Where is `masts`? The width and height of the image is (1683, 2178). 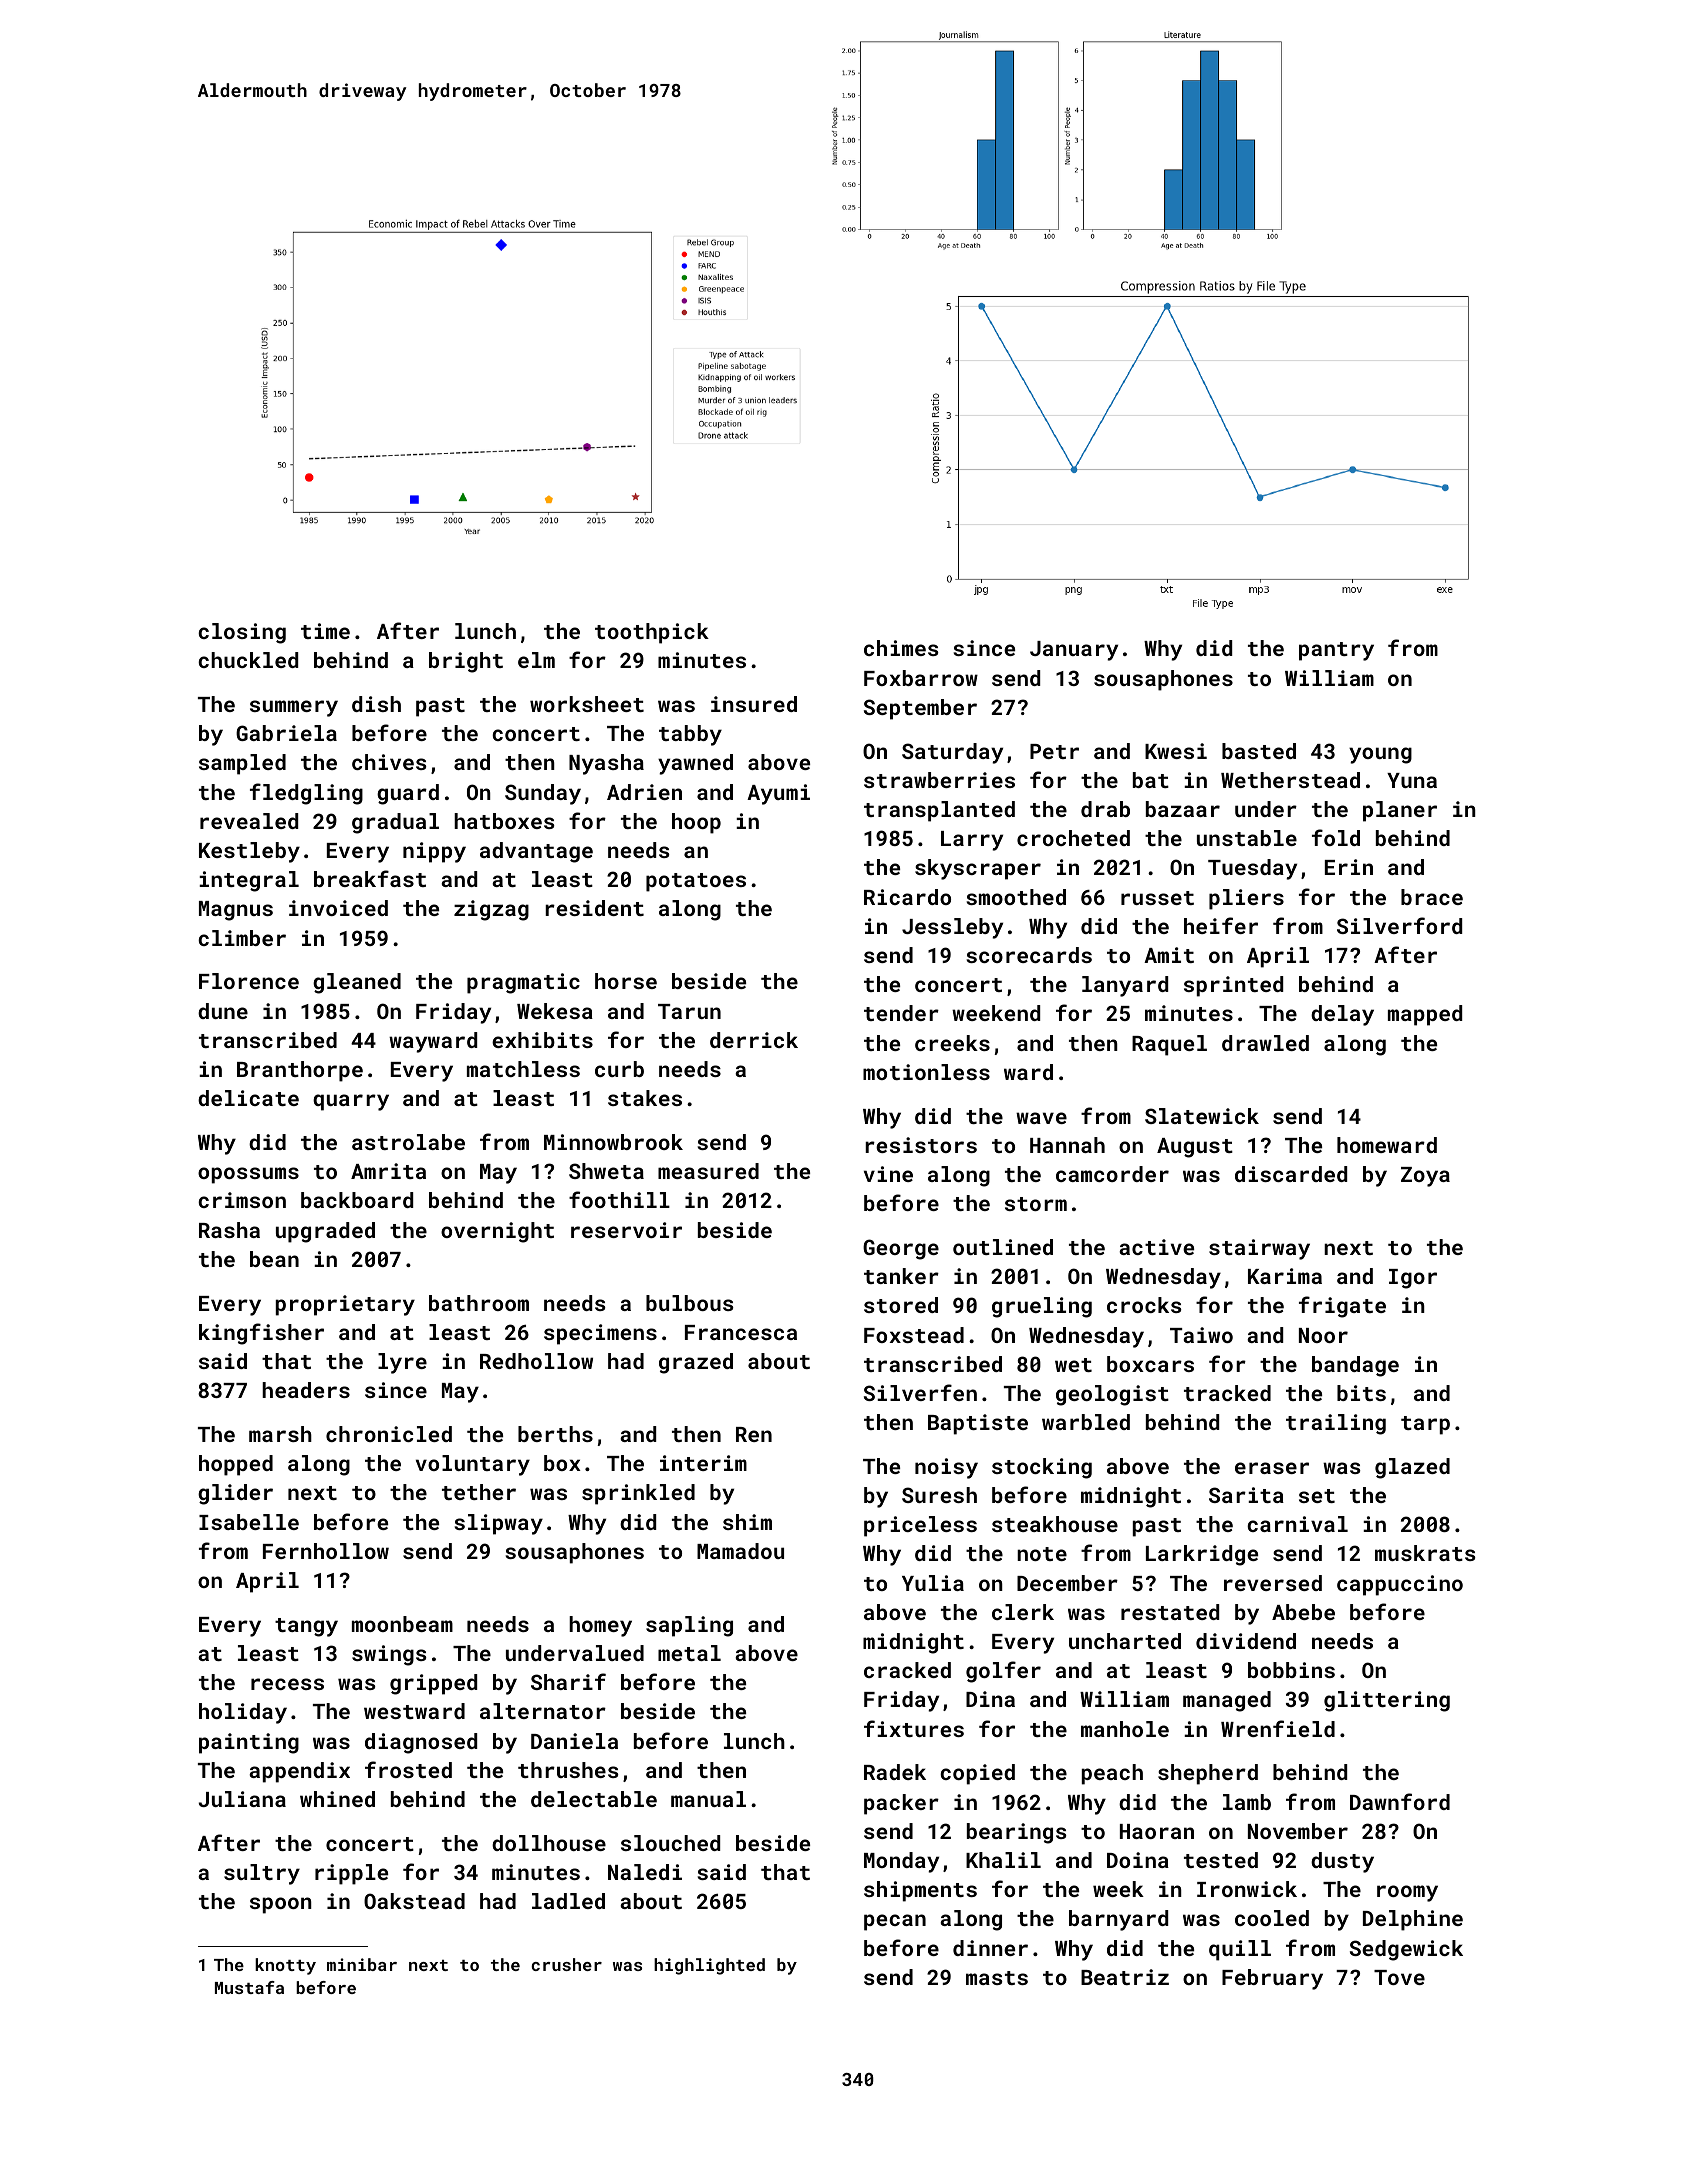 masts is located at coordinates (997, 1978).
